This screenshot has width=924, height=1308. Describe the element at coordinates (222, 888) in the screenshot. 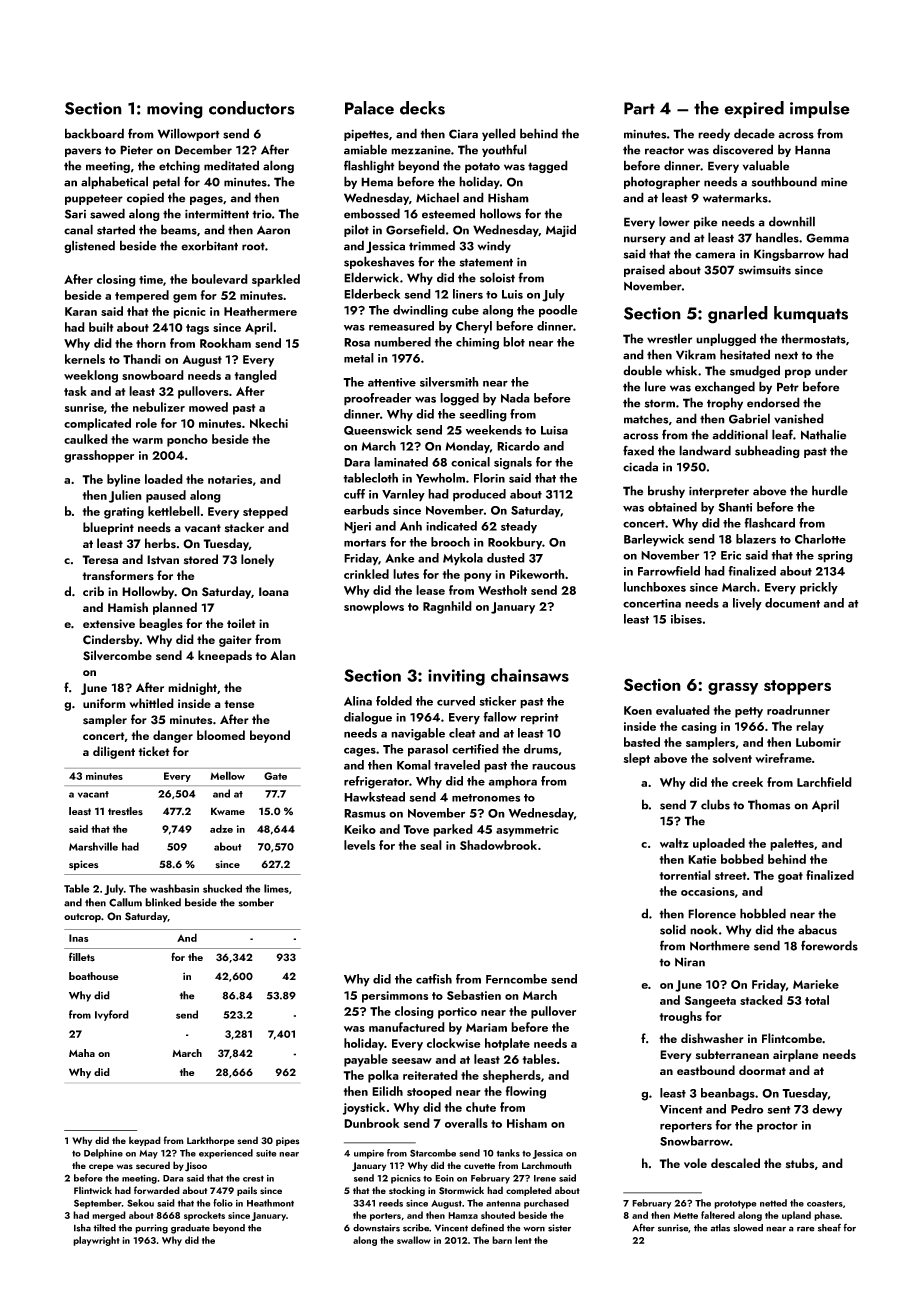

I see `shucked` at that location.
